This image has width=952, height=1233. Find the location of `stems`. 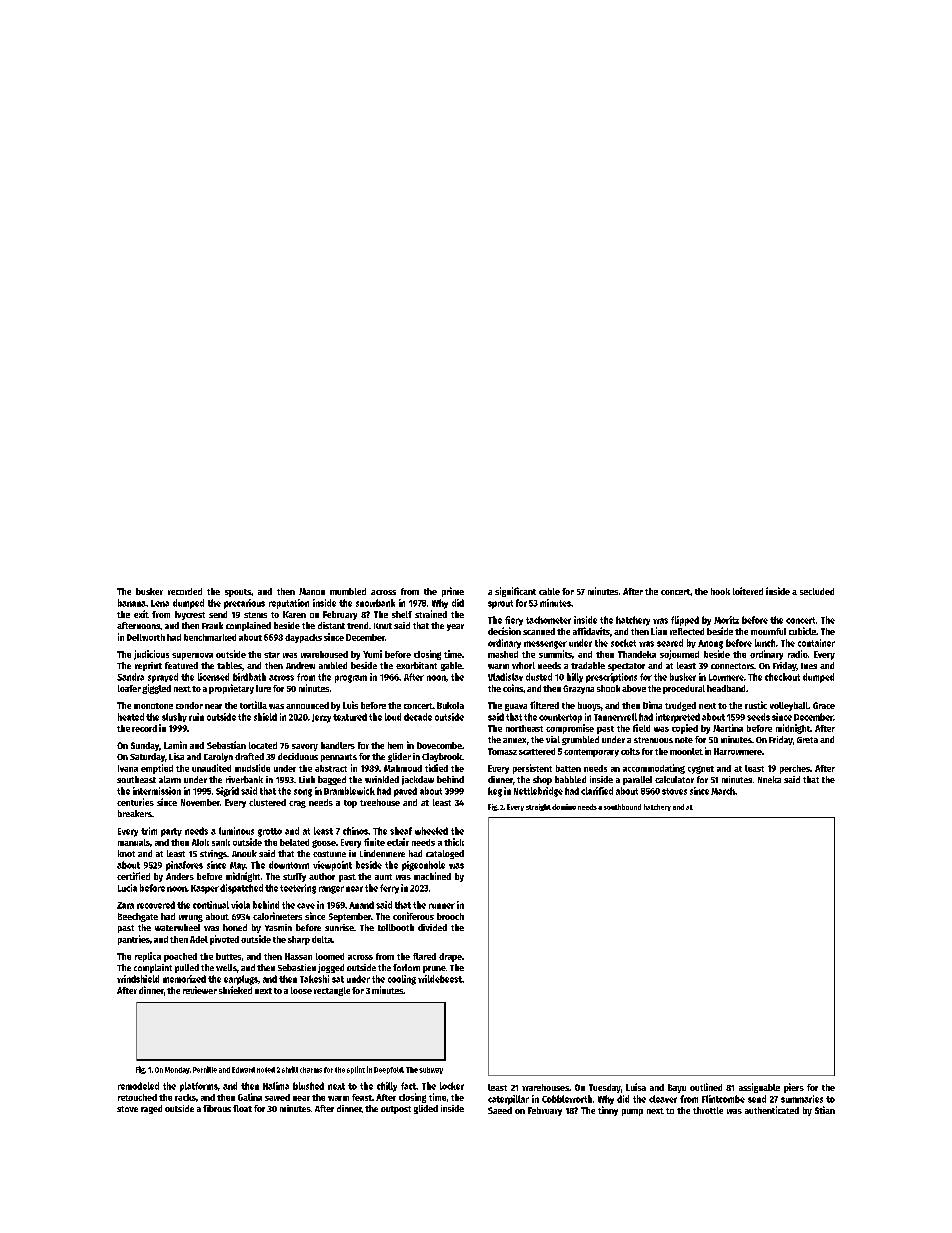

stems is located at coordinates (255, 615).
